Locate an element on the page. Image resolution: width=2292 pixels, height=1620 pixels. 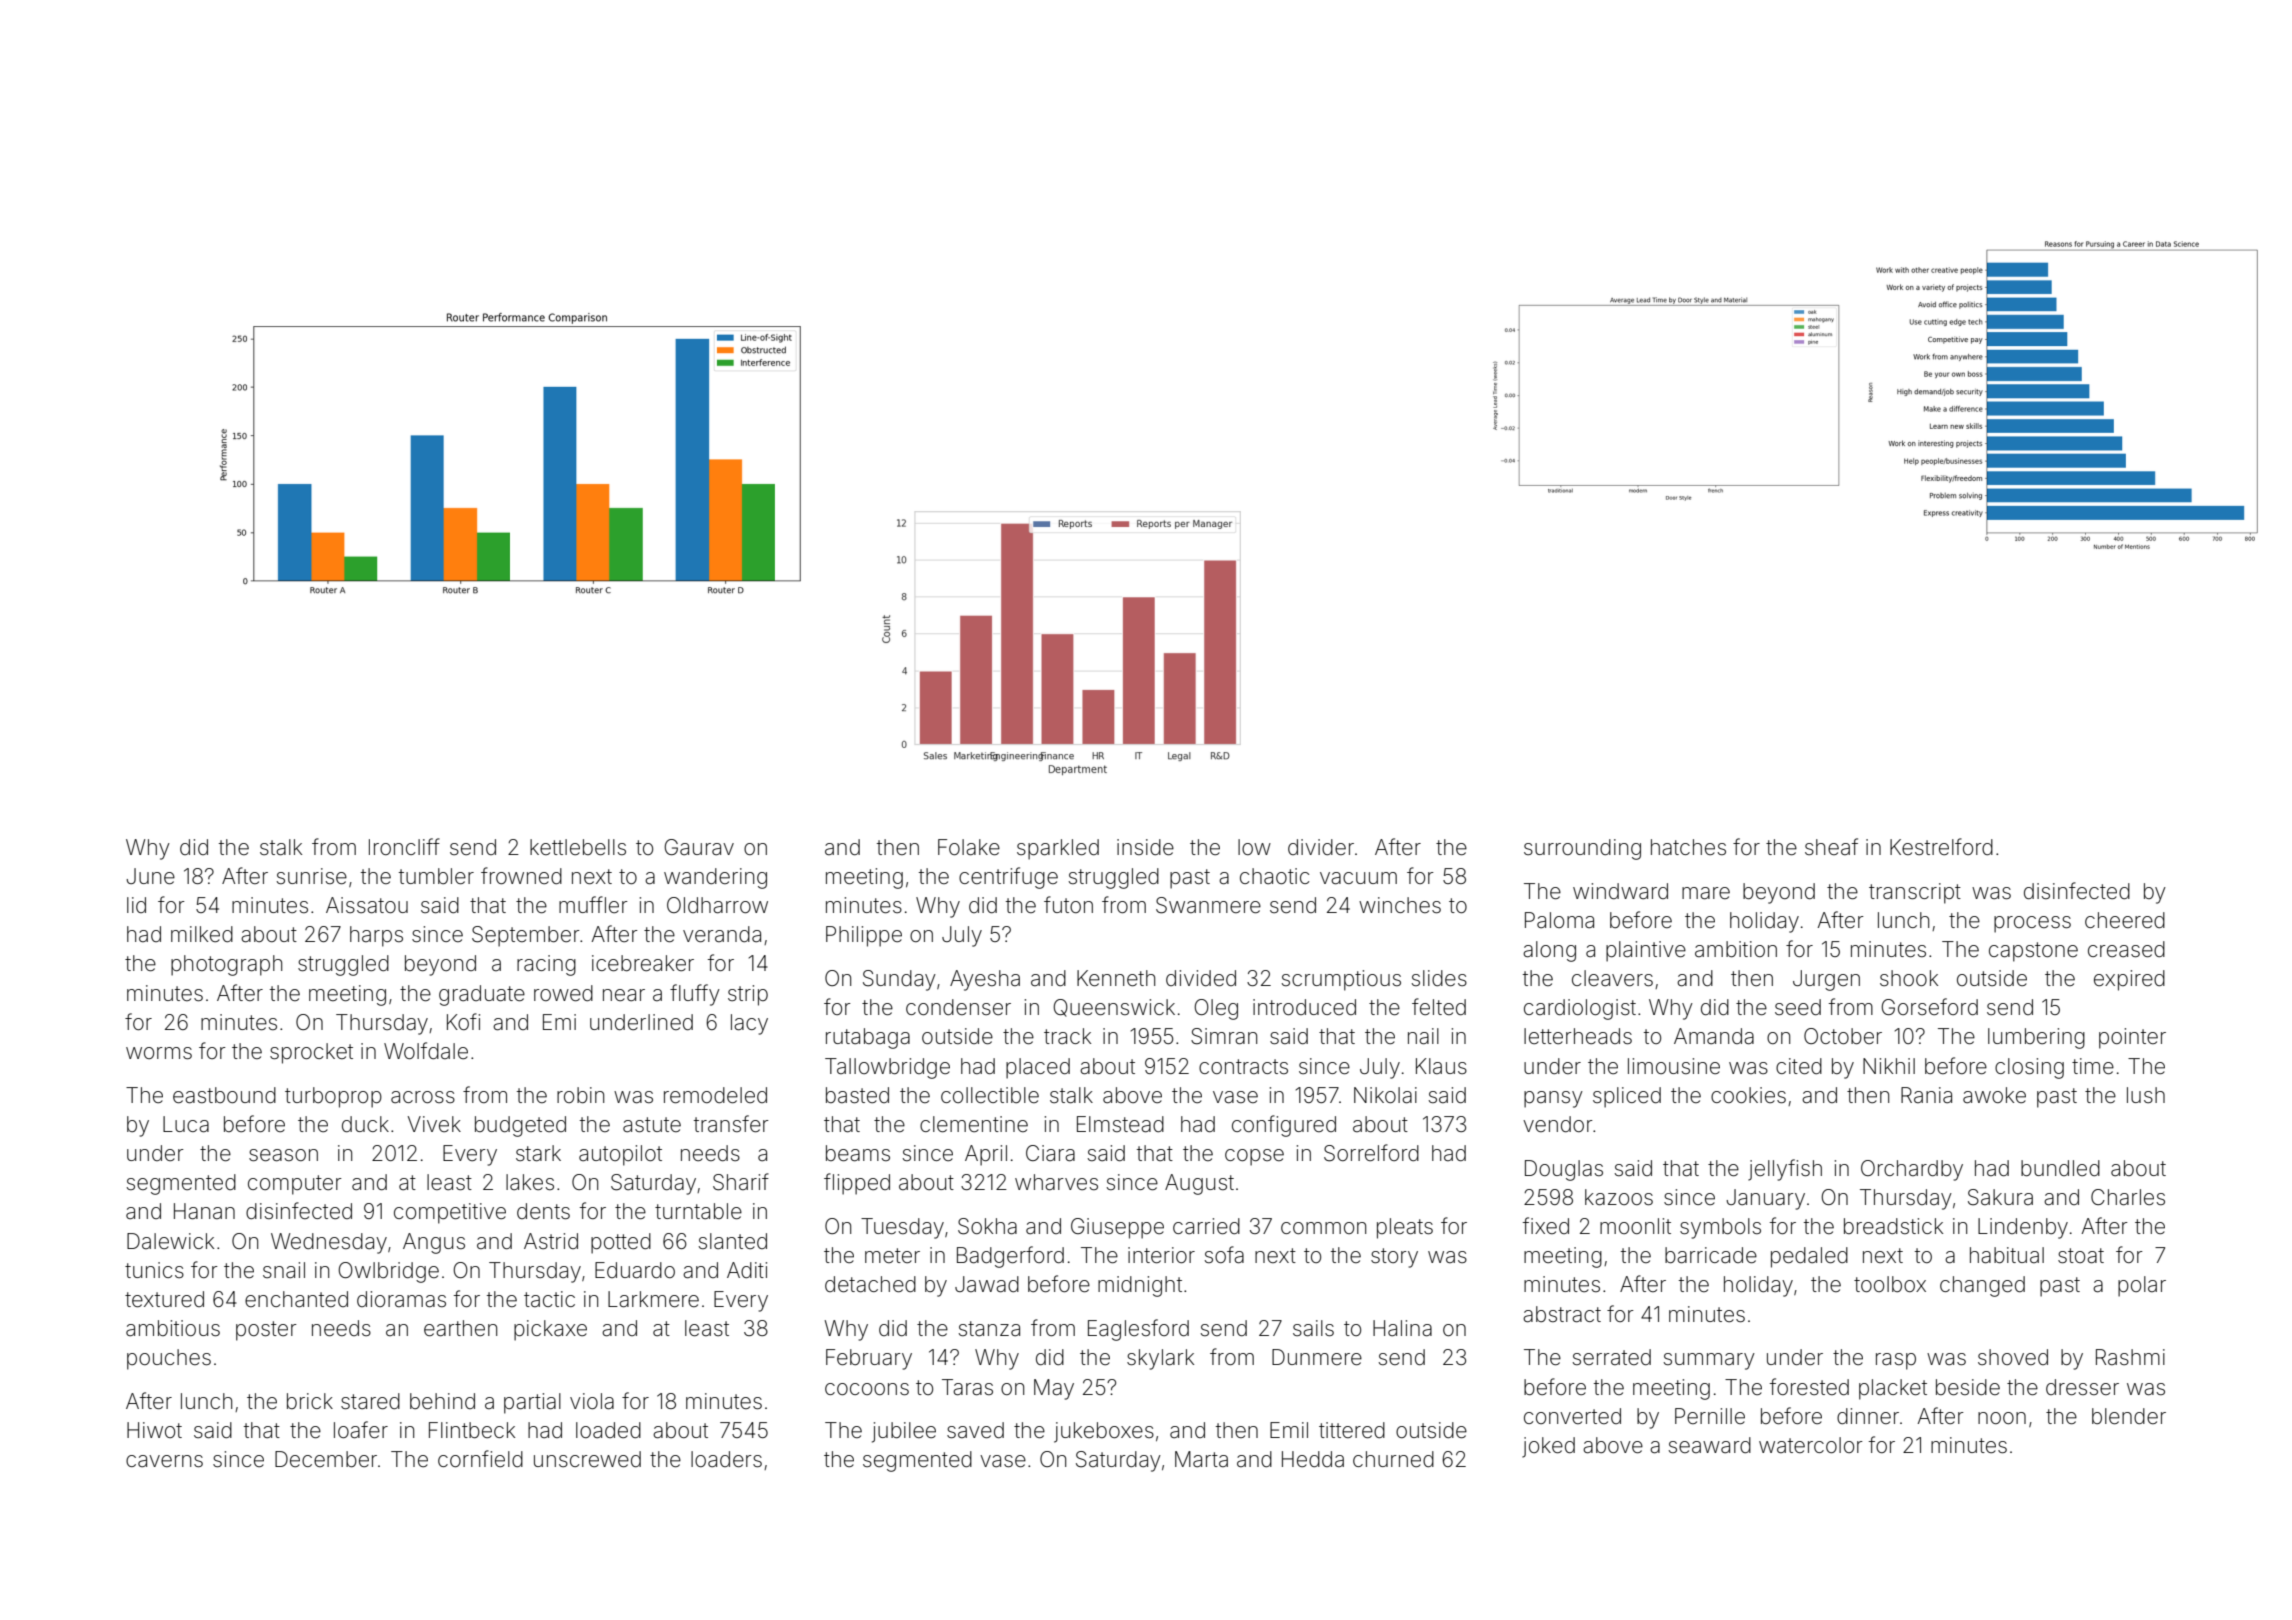
pleats is located at coordinates (1405, 1228).
